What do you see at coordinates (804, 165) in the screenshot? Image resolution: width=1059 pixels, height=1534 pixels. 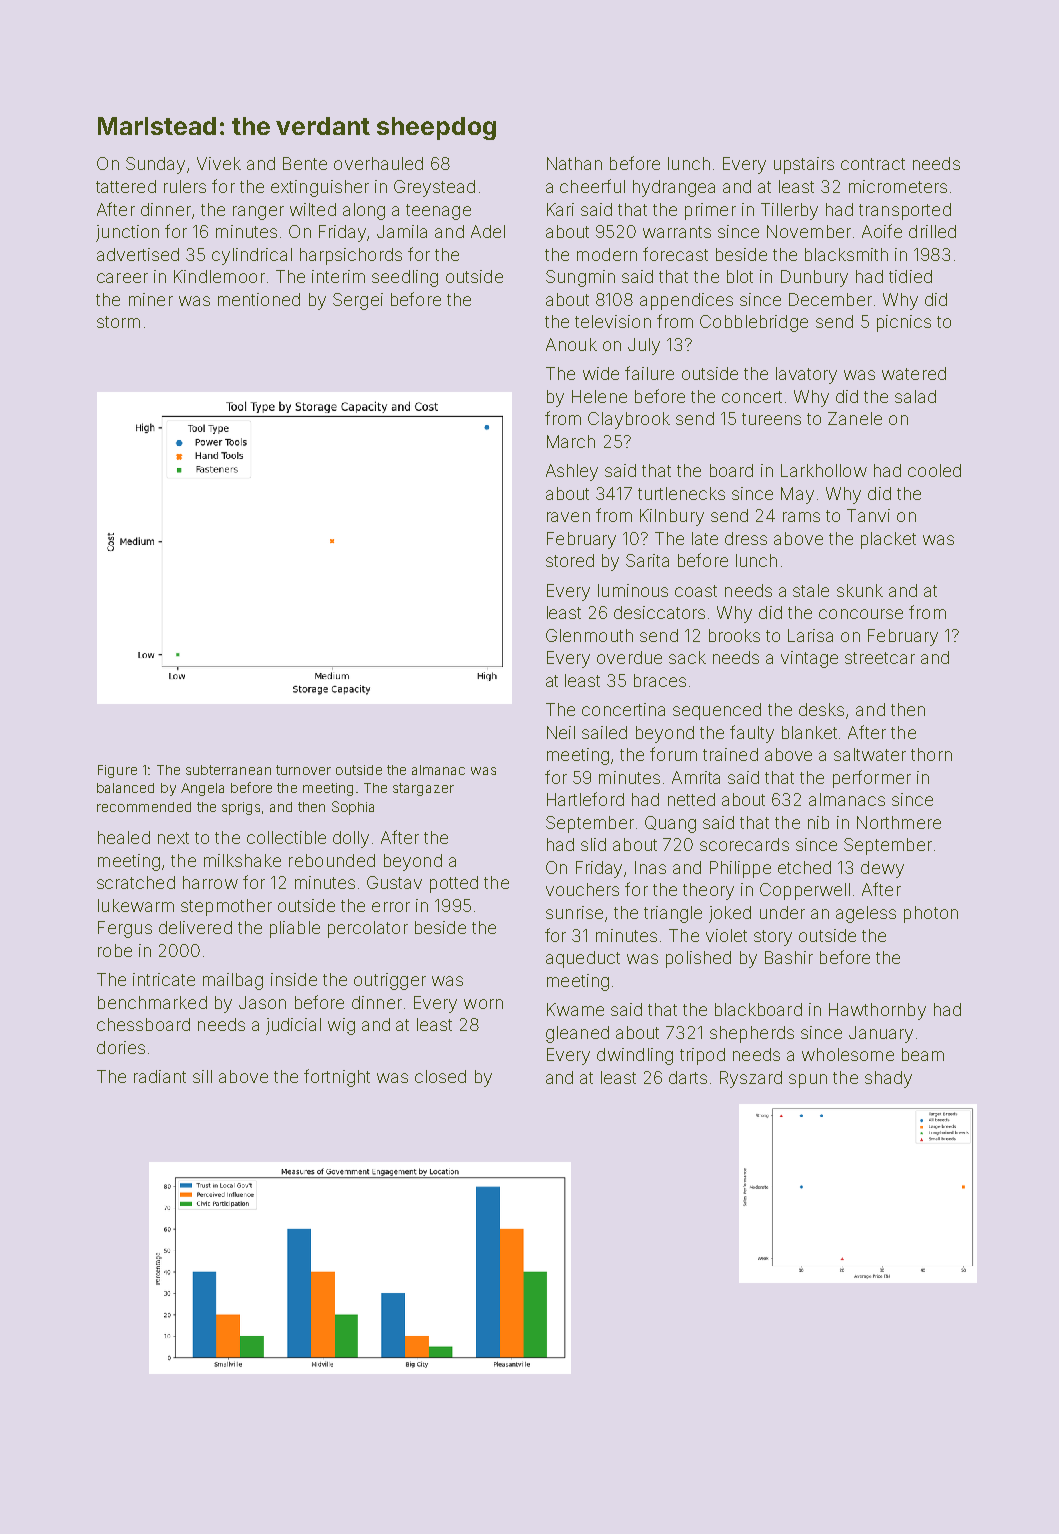 I see `upstairs` at bounding box center [804, 165].
